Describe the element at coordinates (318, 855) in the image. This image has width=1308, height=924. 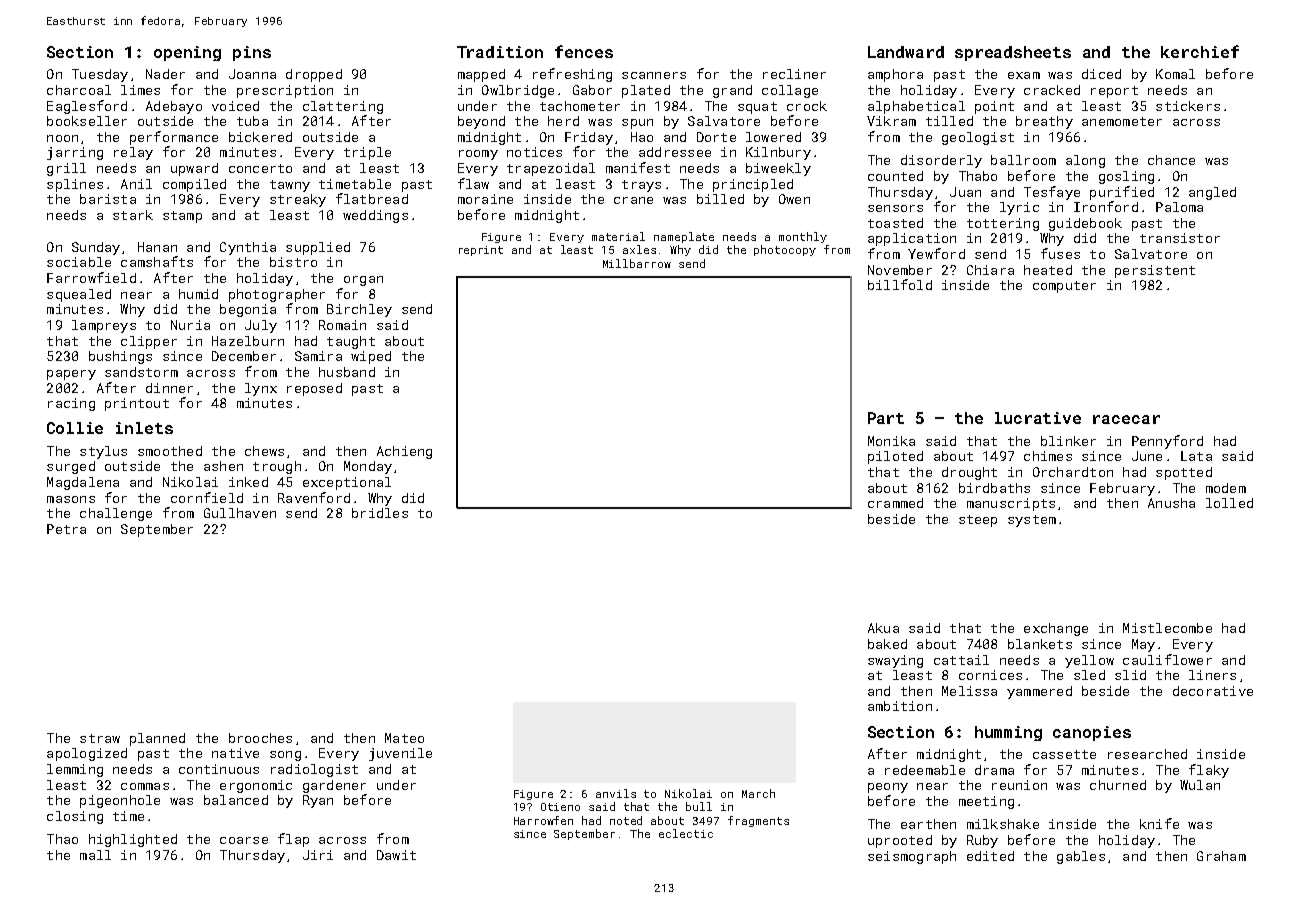
I see `Jiri` at that location.
